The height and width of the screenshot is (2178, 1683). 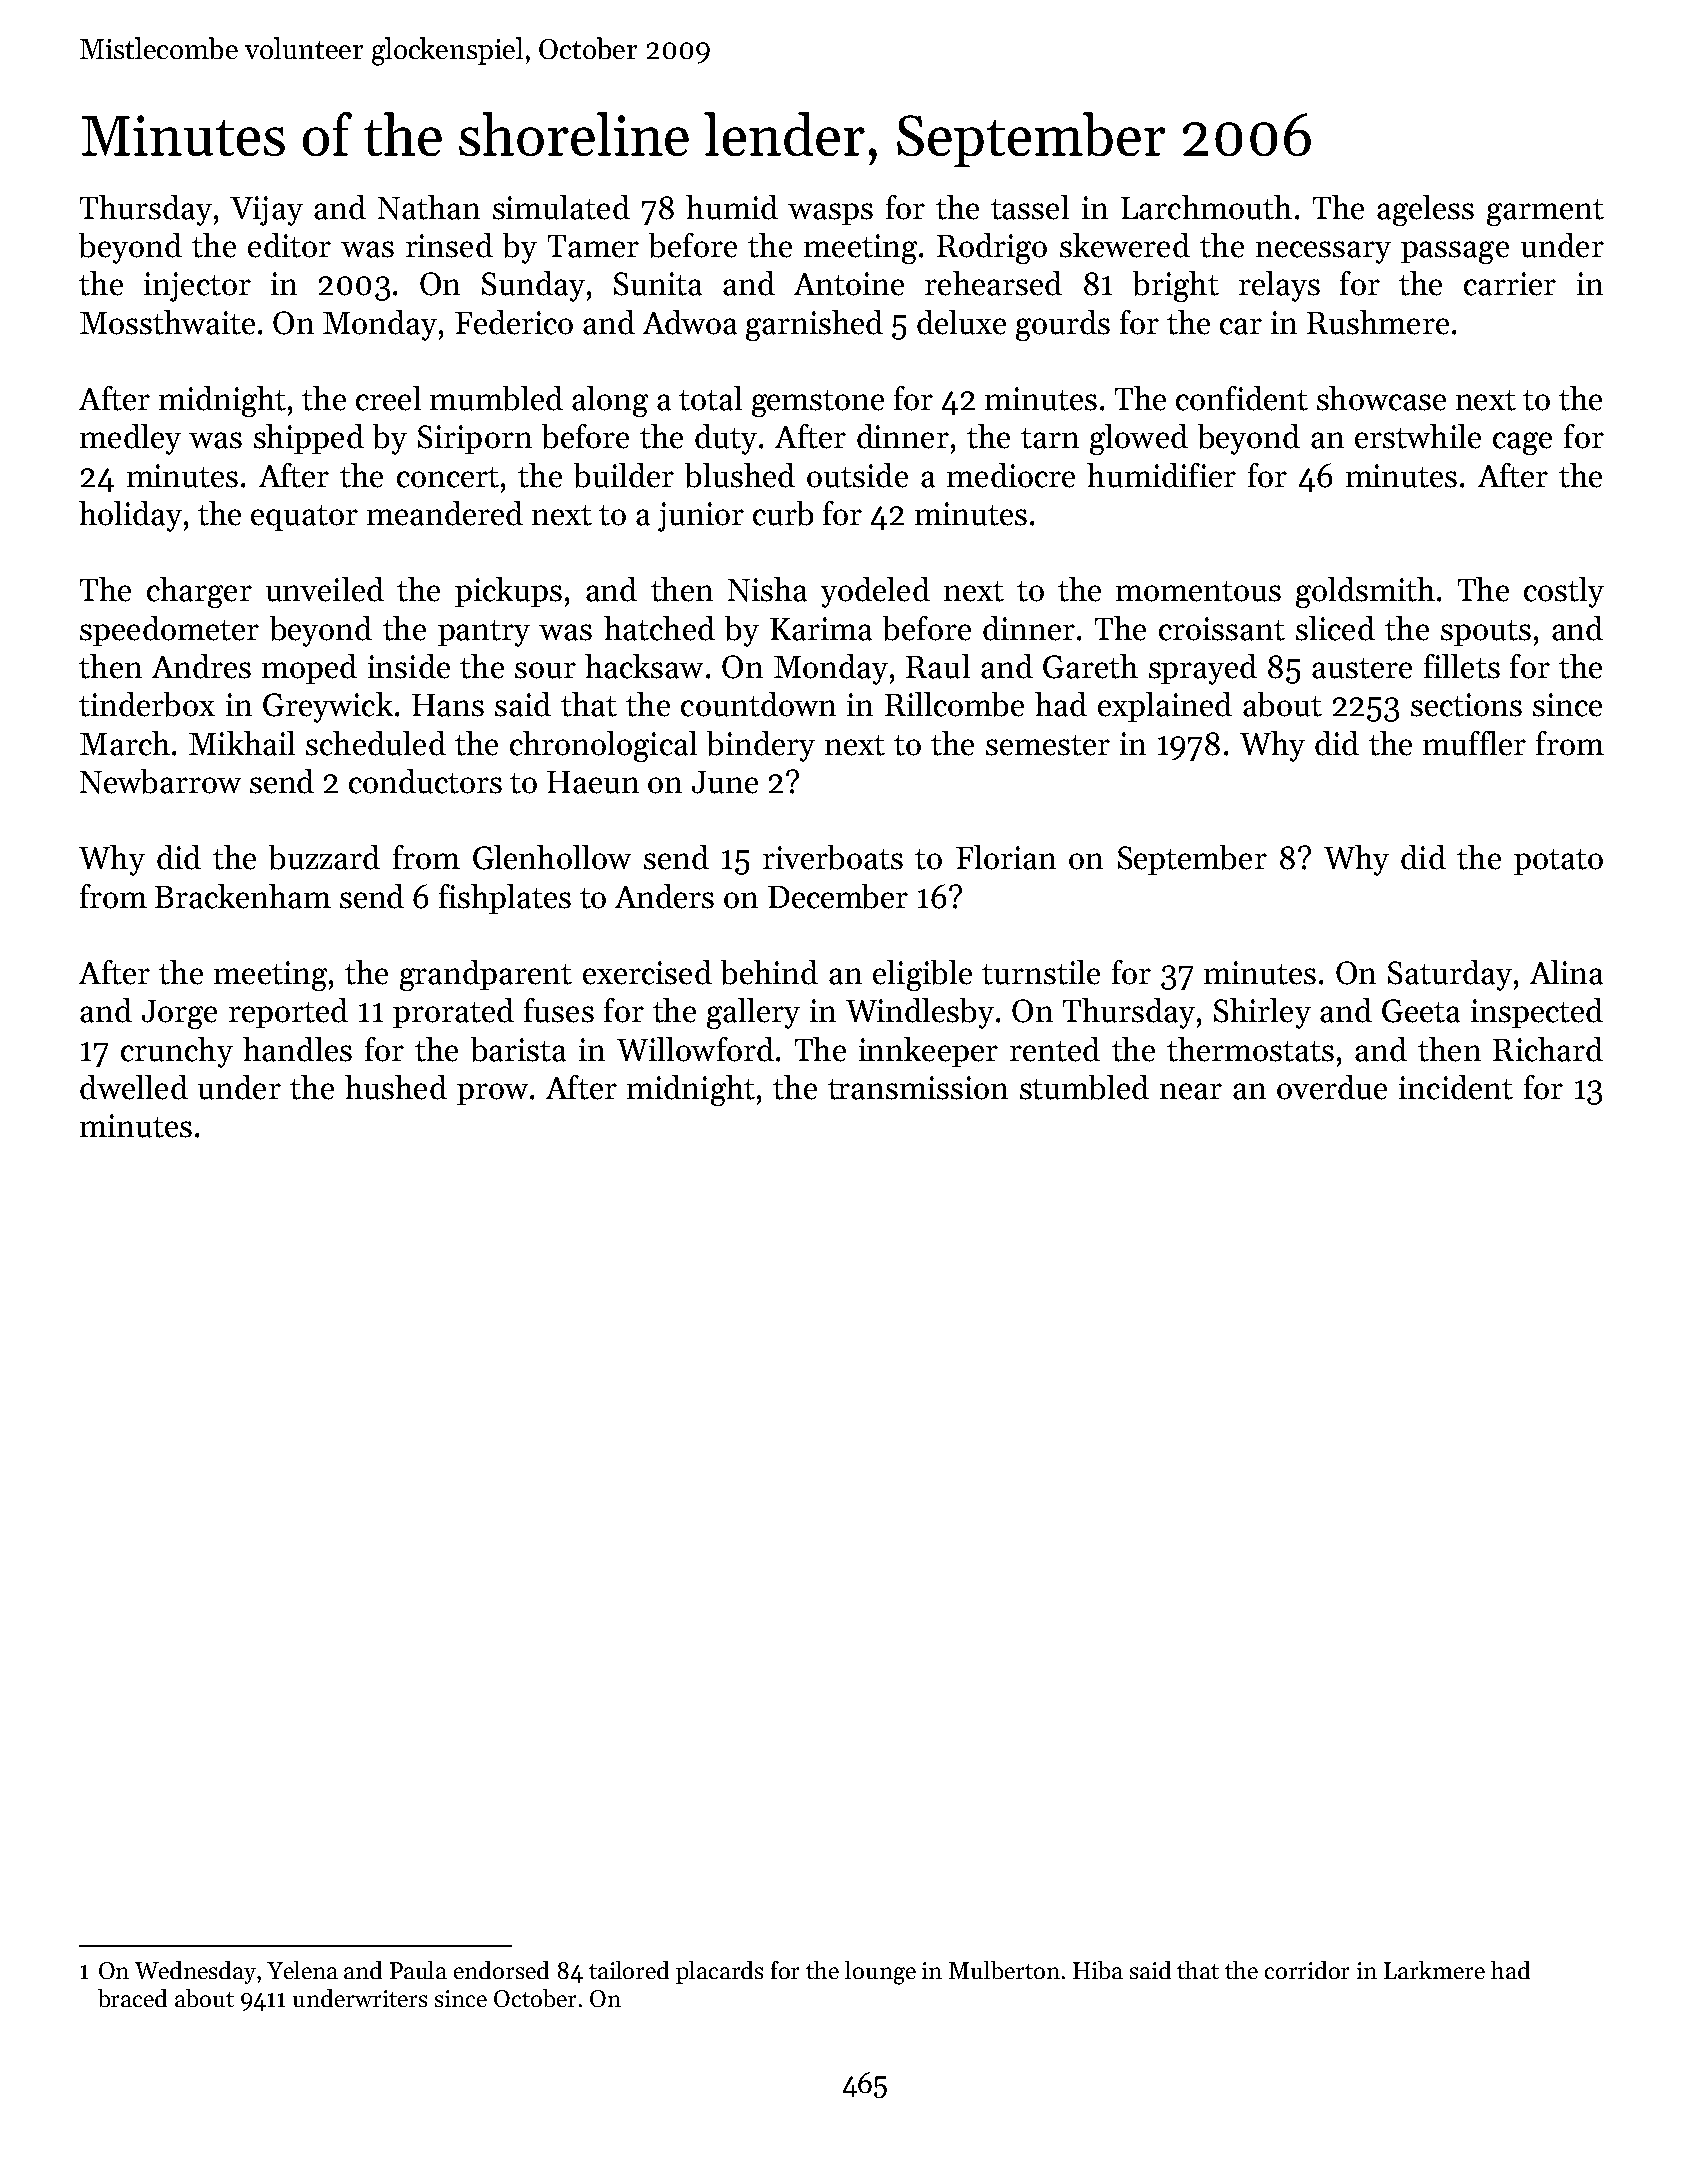 What do you see at coordinates (169, 631) in the screenshot?
I see `speedometer` at bounding box center [169, 631].
